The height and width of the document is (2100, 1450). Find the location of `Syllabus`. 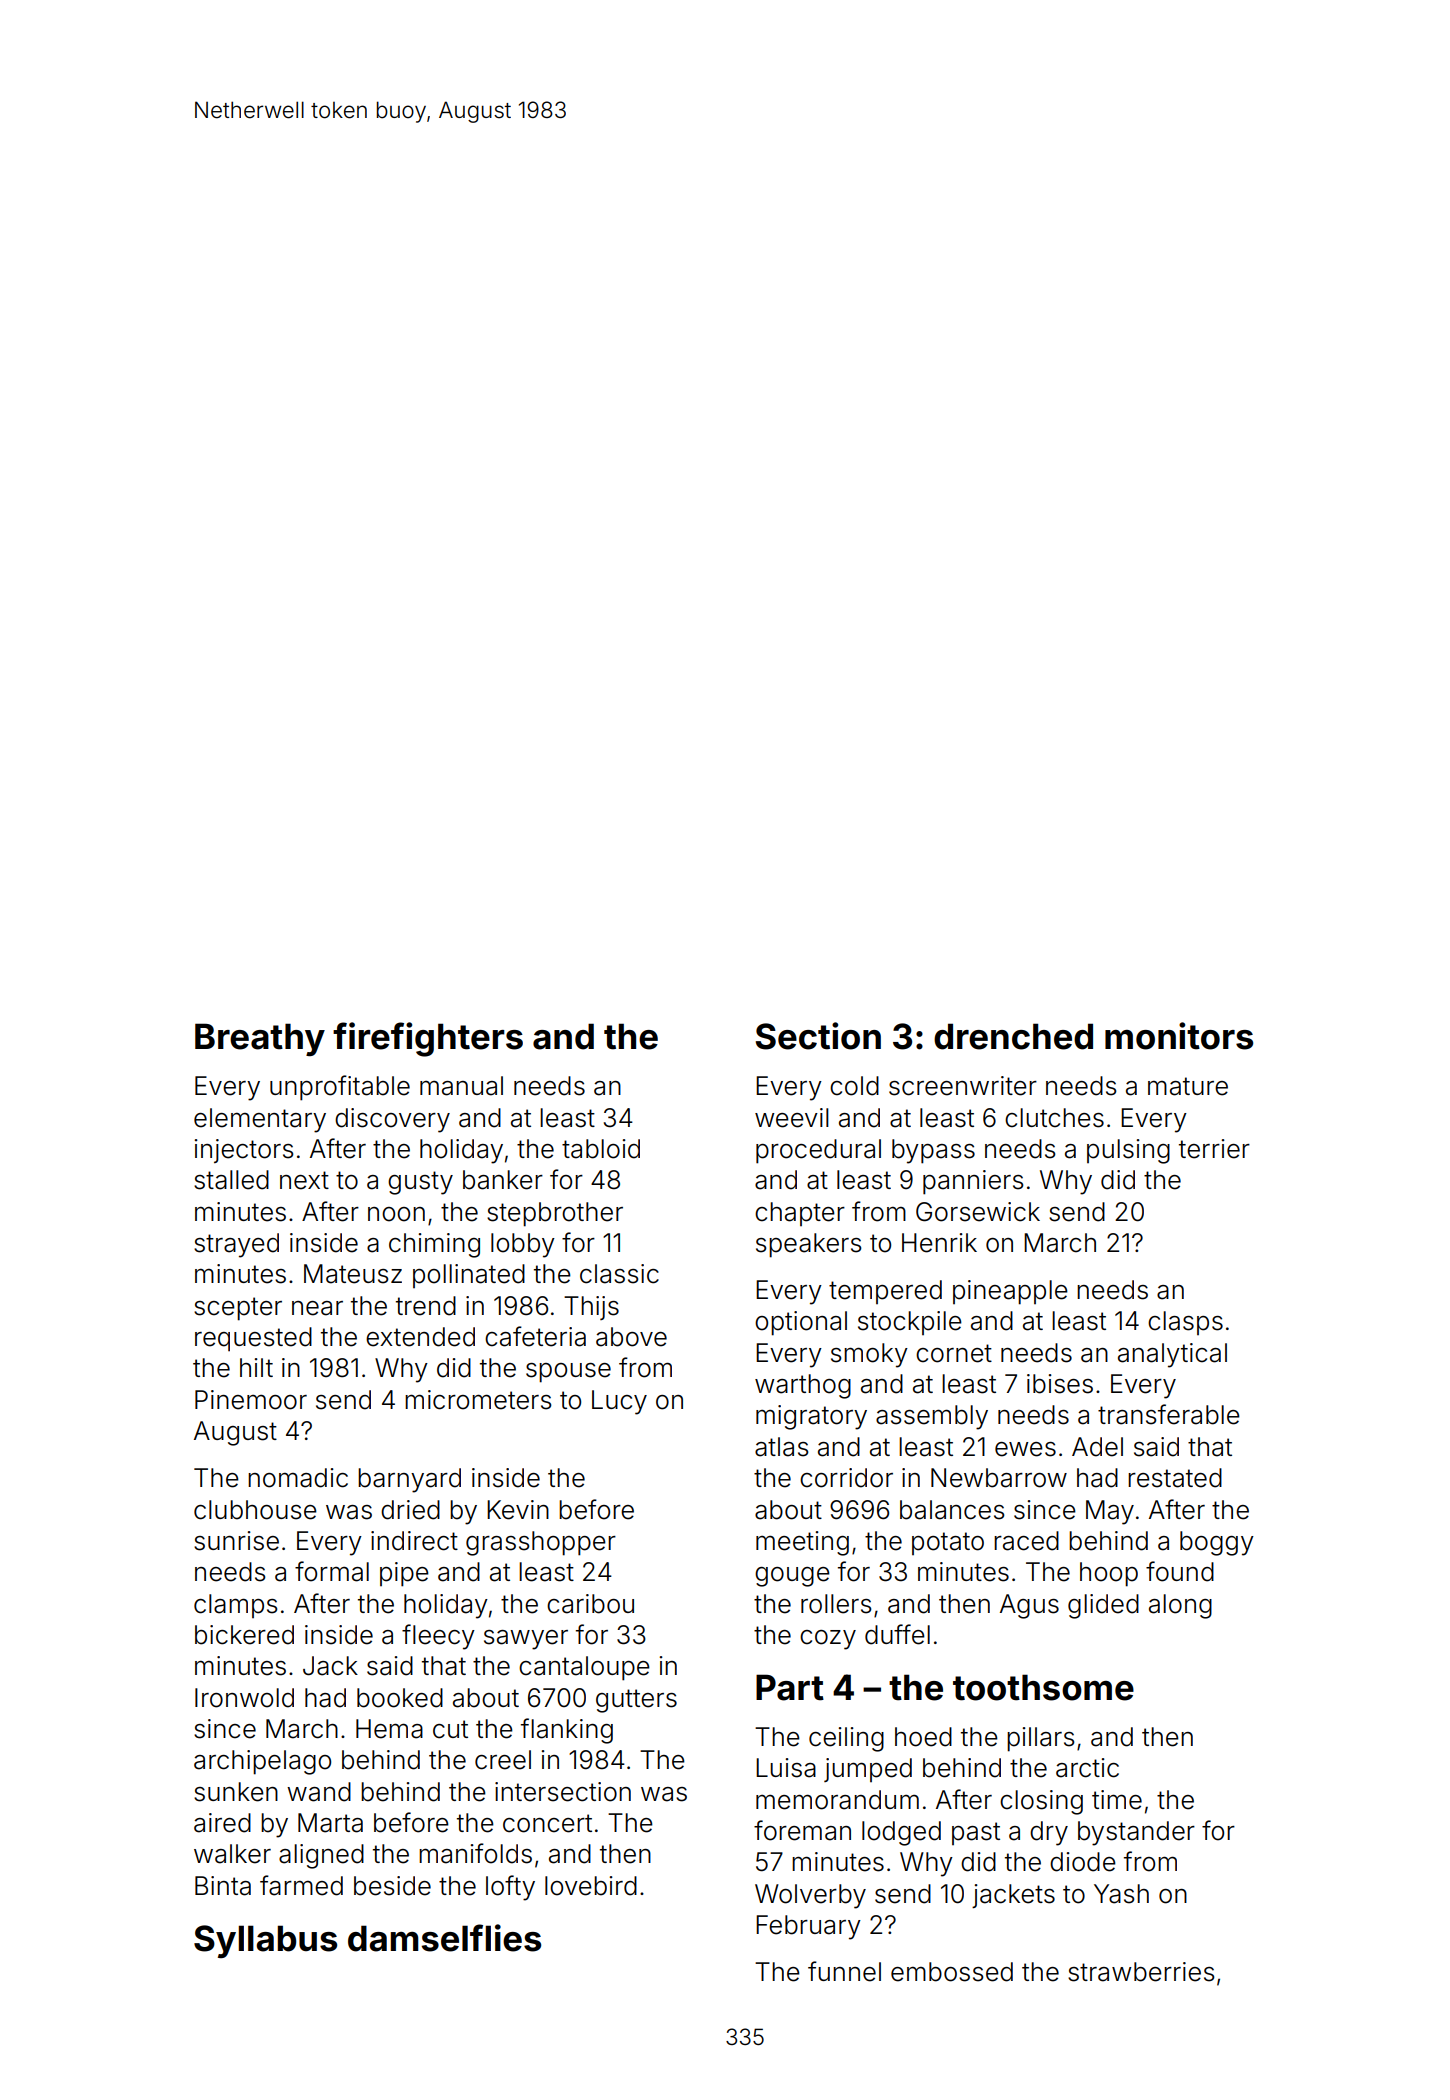

Syllabus is located at coordinates (265, 1941).
